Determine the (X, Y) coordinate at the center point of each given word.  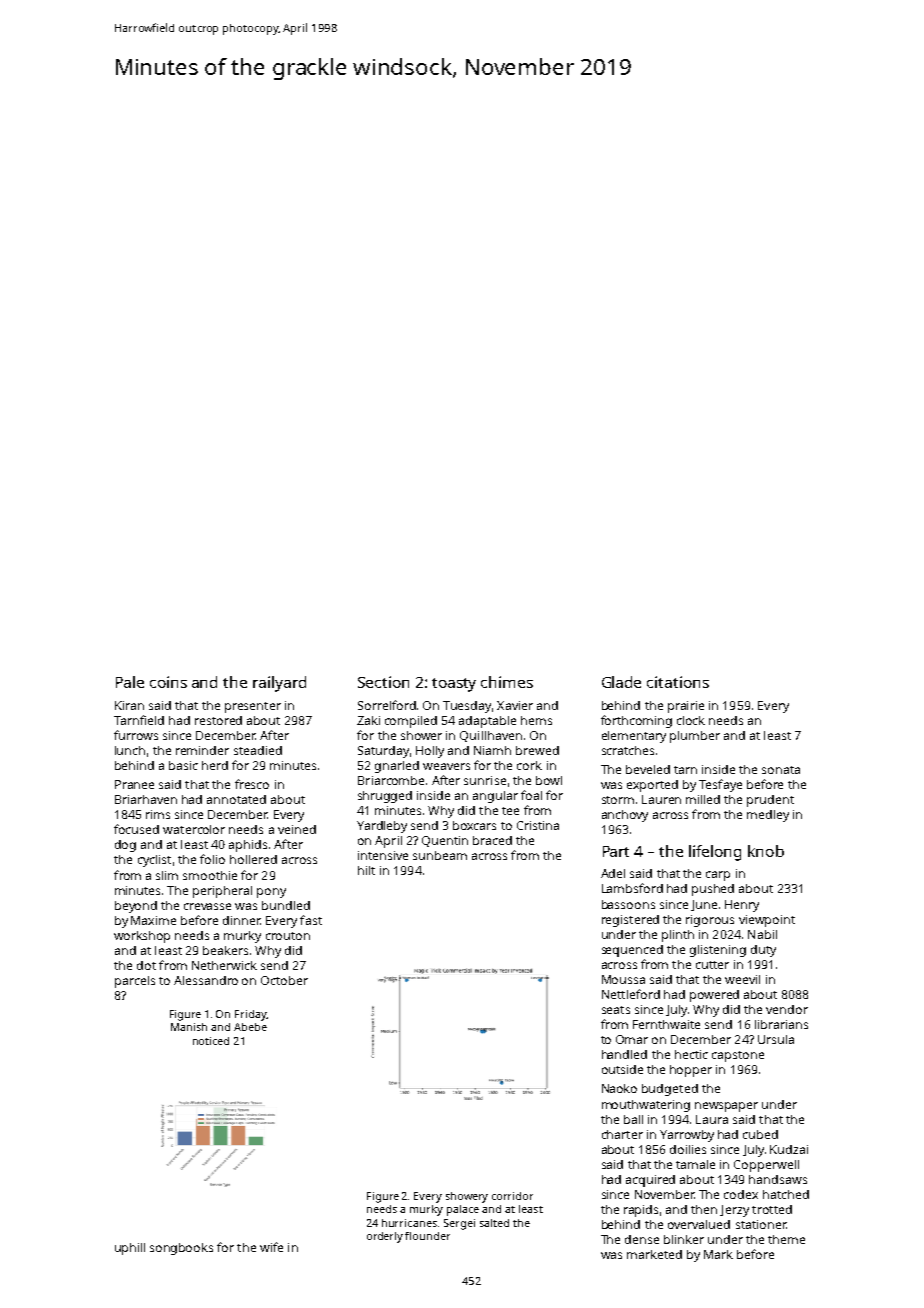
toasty (454, 685)
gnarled (397, 767)
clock (691, 720)
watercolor (194, 829)
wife (271, 1247)
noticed (211, 1041)
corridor (512, 1196)
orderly (385, 1237)
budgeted (670, 1090)
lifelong (715, 853)
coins (168, 682)
